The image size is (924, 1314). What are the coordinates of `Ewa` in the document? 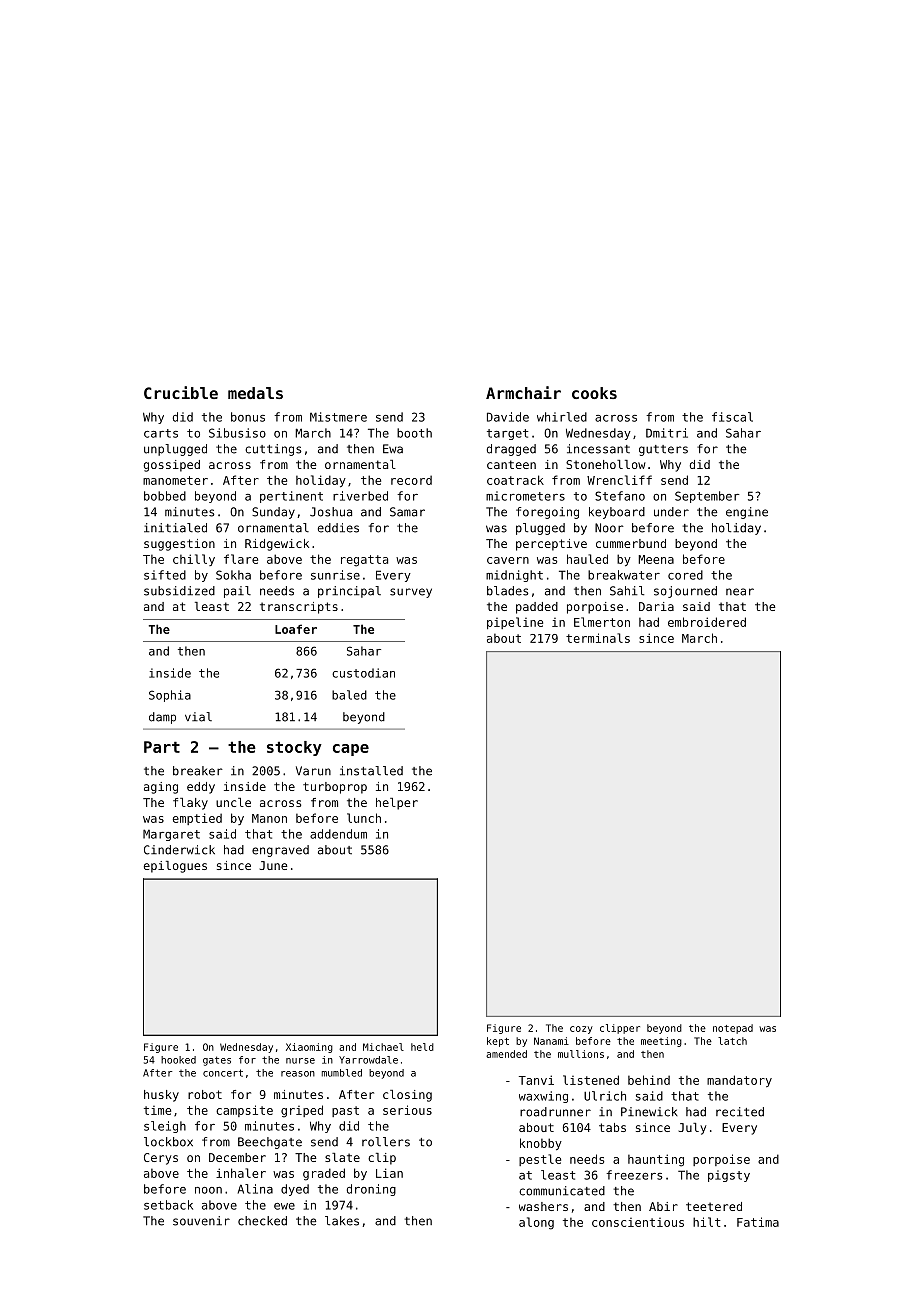 It's located at (393, 449).
